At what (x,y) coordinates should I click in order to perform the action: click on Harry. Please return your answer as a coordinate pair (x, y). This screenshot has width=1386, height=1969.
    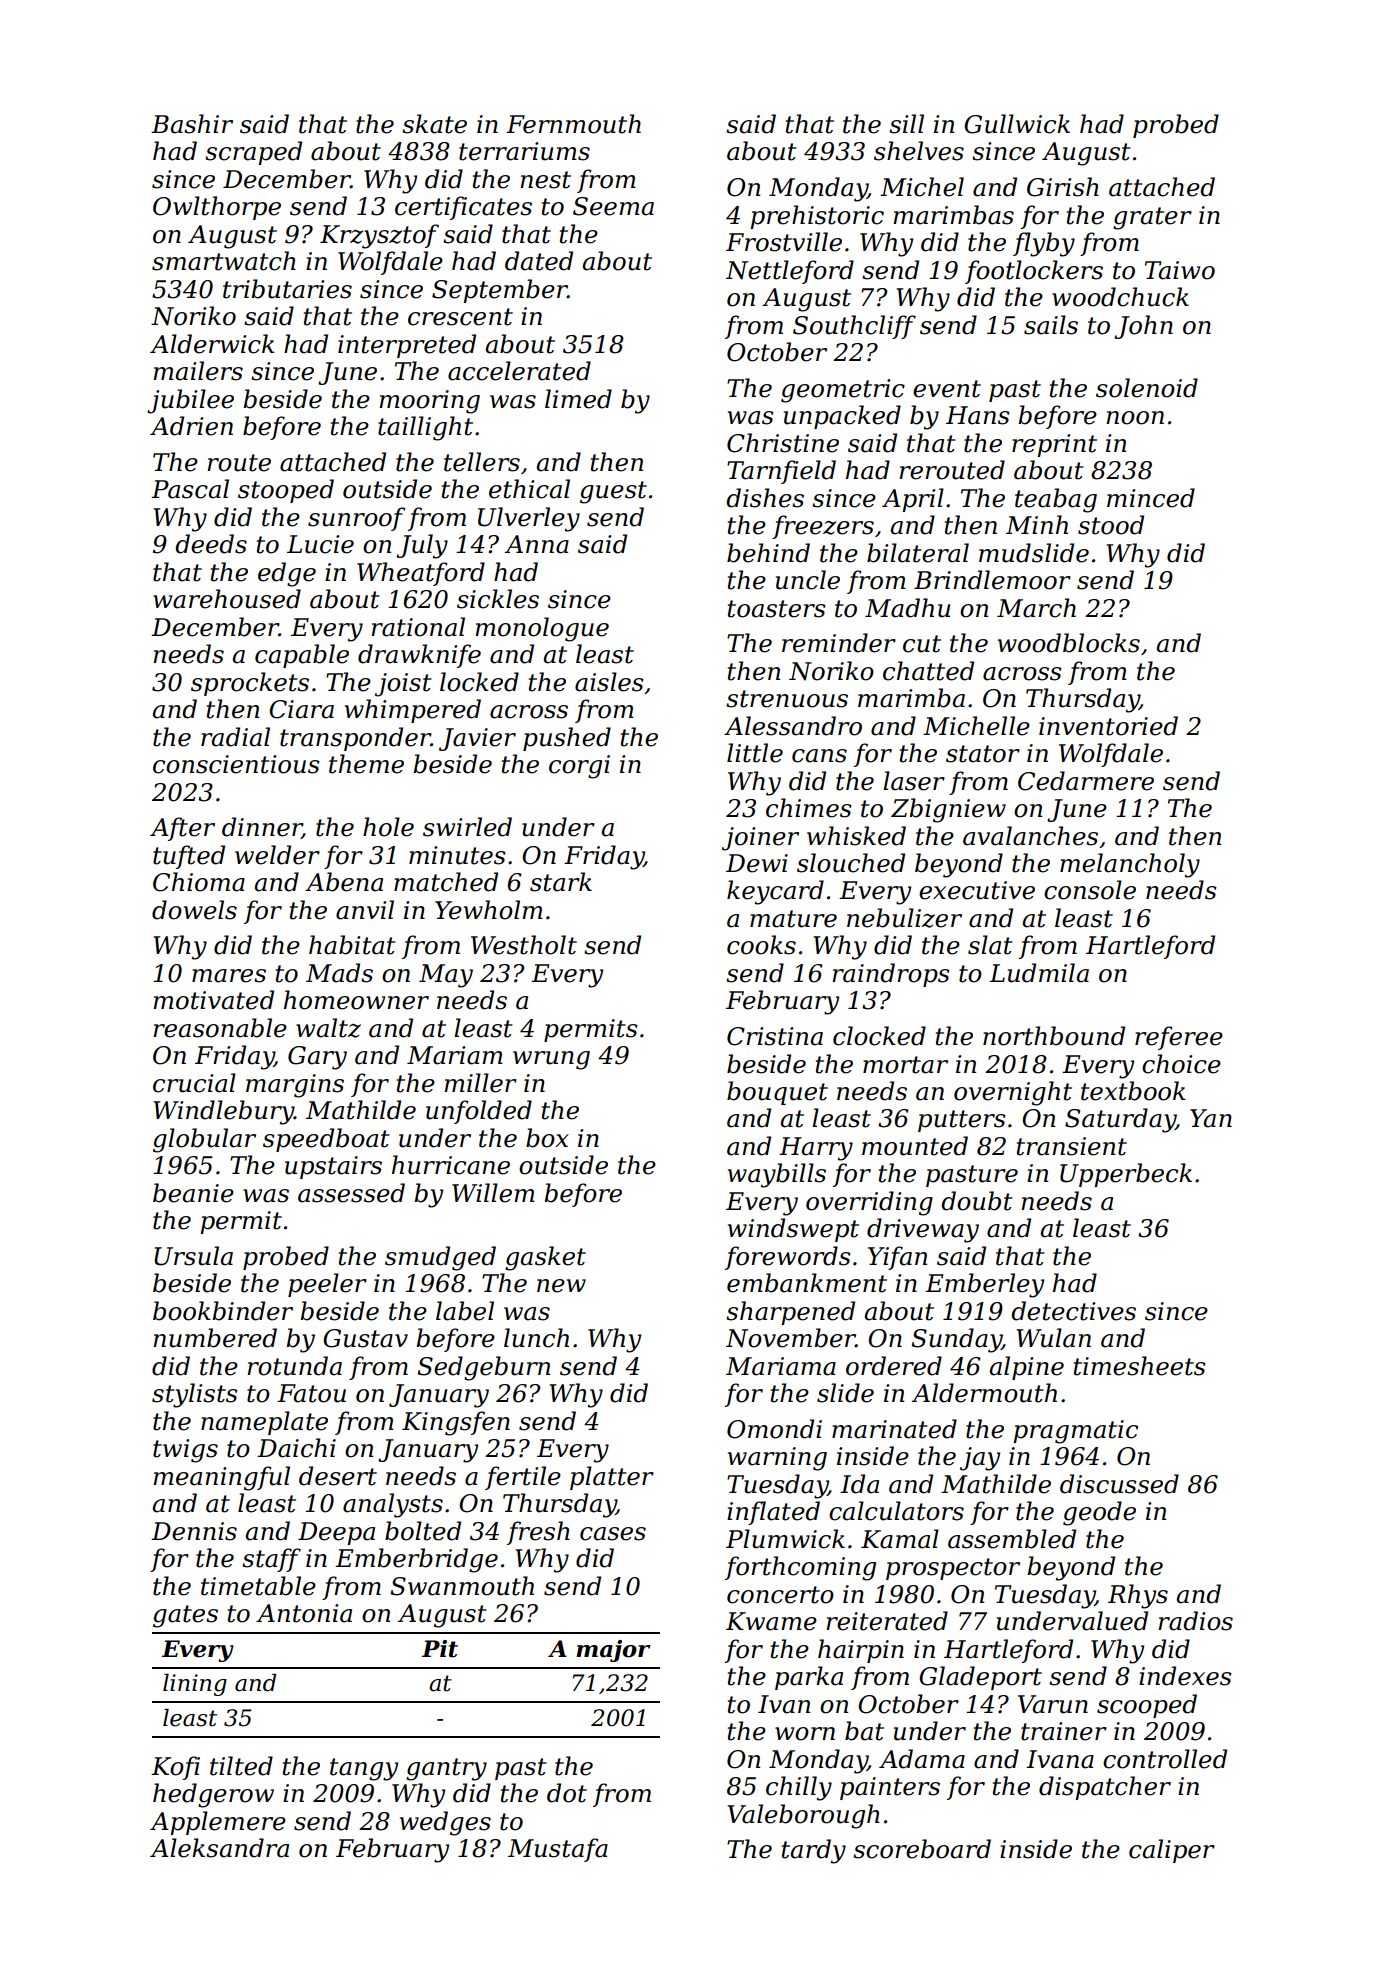
    Looking at the image, I should click on (816, 1149).
